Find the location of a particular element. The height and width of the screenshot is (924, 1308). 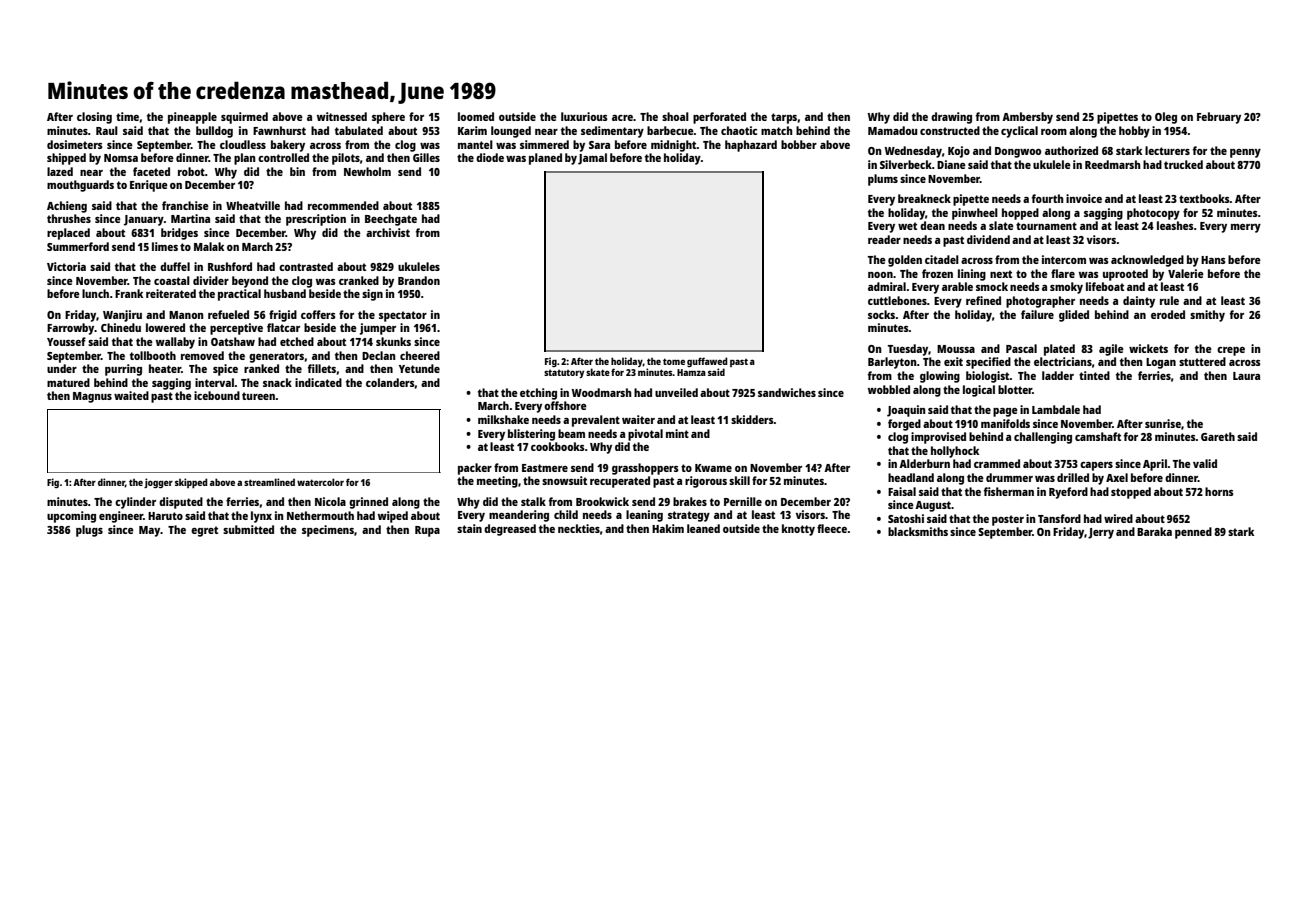

Nethermouth is located at coordinates (320, 515).
